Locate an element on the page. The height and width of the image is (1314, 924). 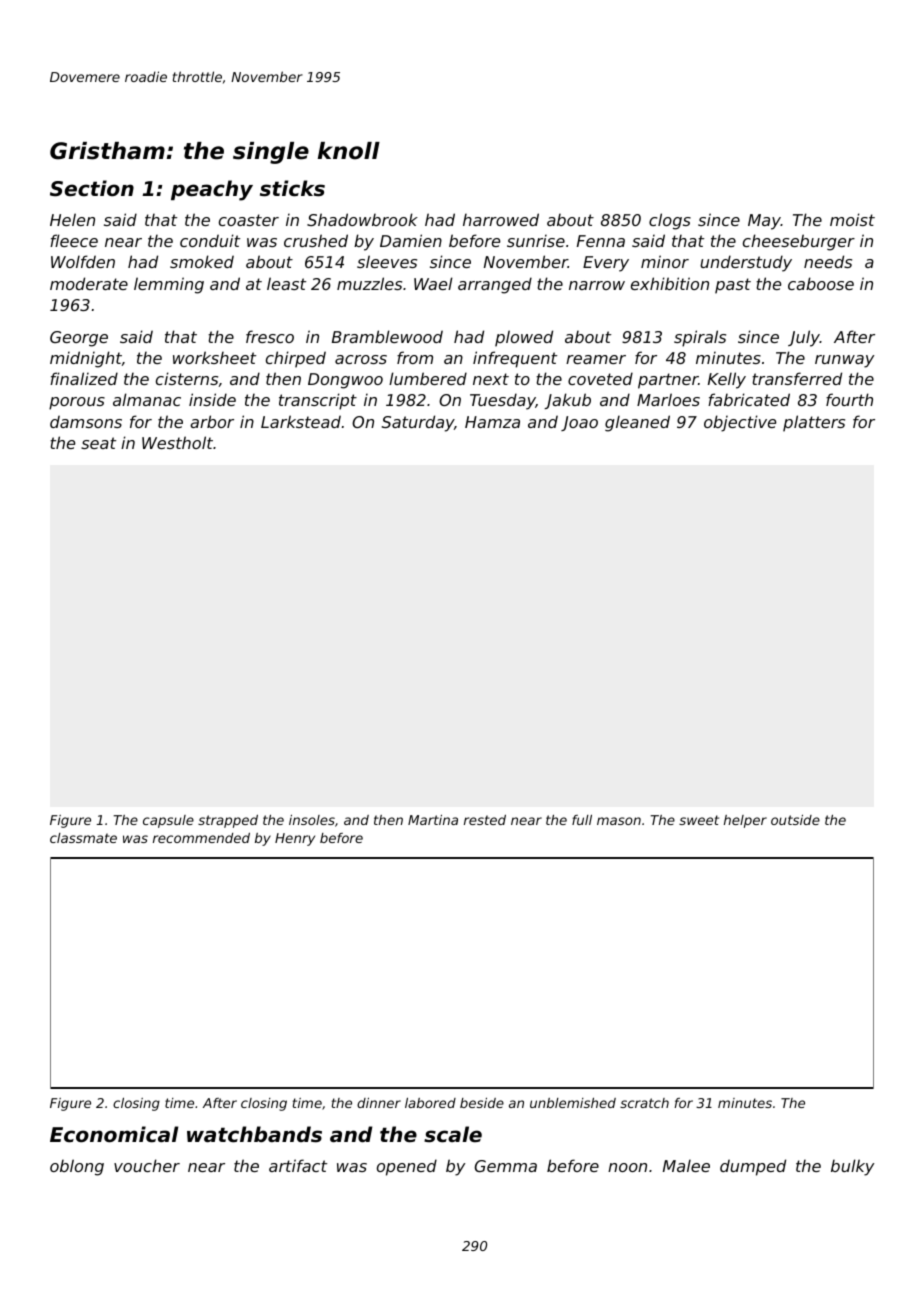
transferred is located at coordinates (797, 378).
